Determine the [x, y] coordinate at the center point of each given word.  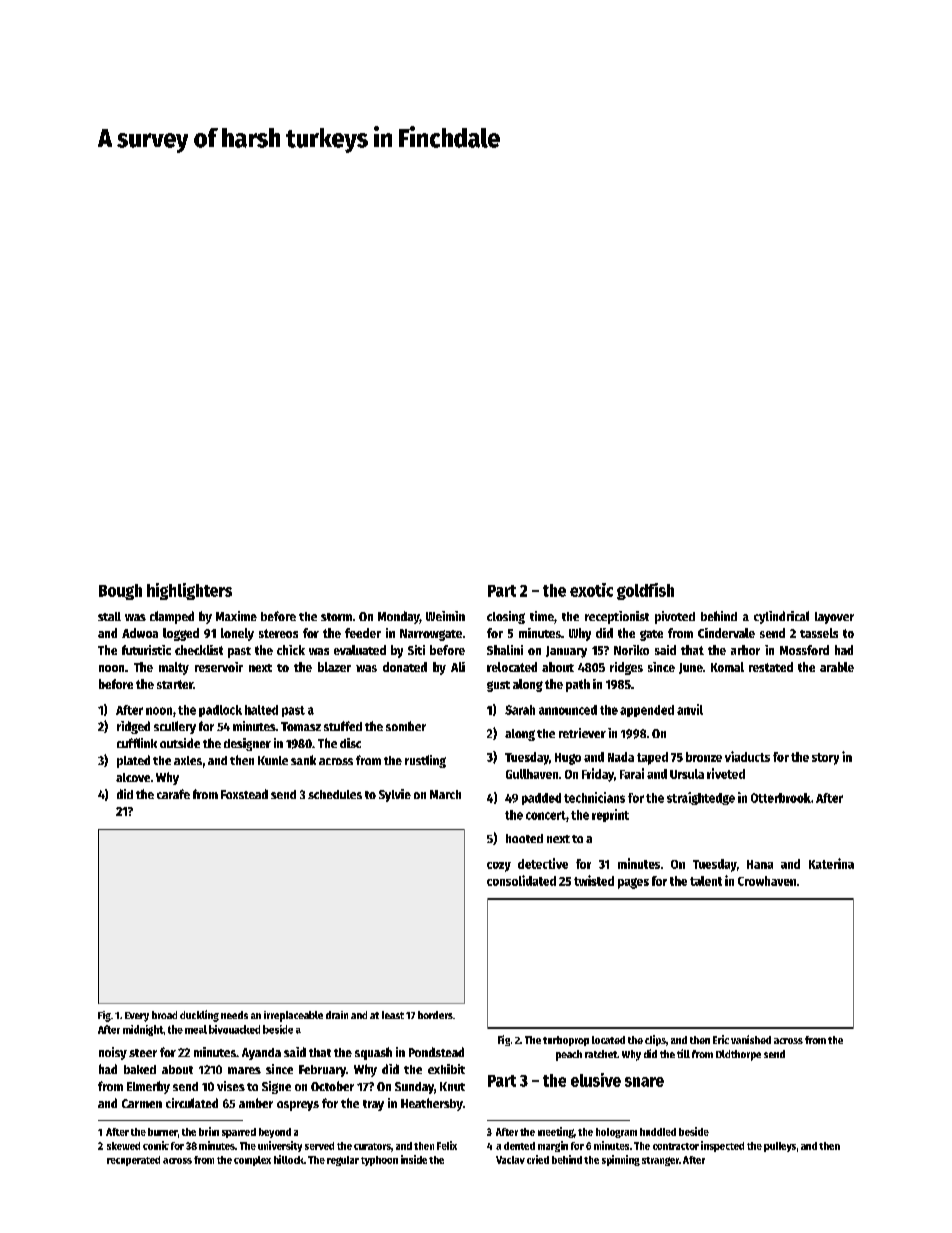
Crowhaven [767, 881]
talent [706, 881]
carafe [173, 794]
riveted [726, 773]
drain [337, 1015]
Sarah [520, 710]
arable [837, 667]
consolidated [521, 880]
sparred [239, 1133]
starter [175, 684]
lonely [237, 634]
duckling [199, 1016]
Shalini [505, 650]
